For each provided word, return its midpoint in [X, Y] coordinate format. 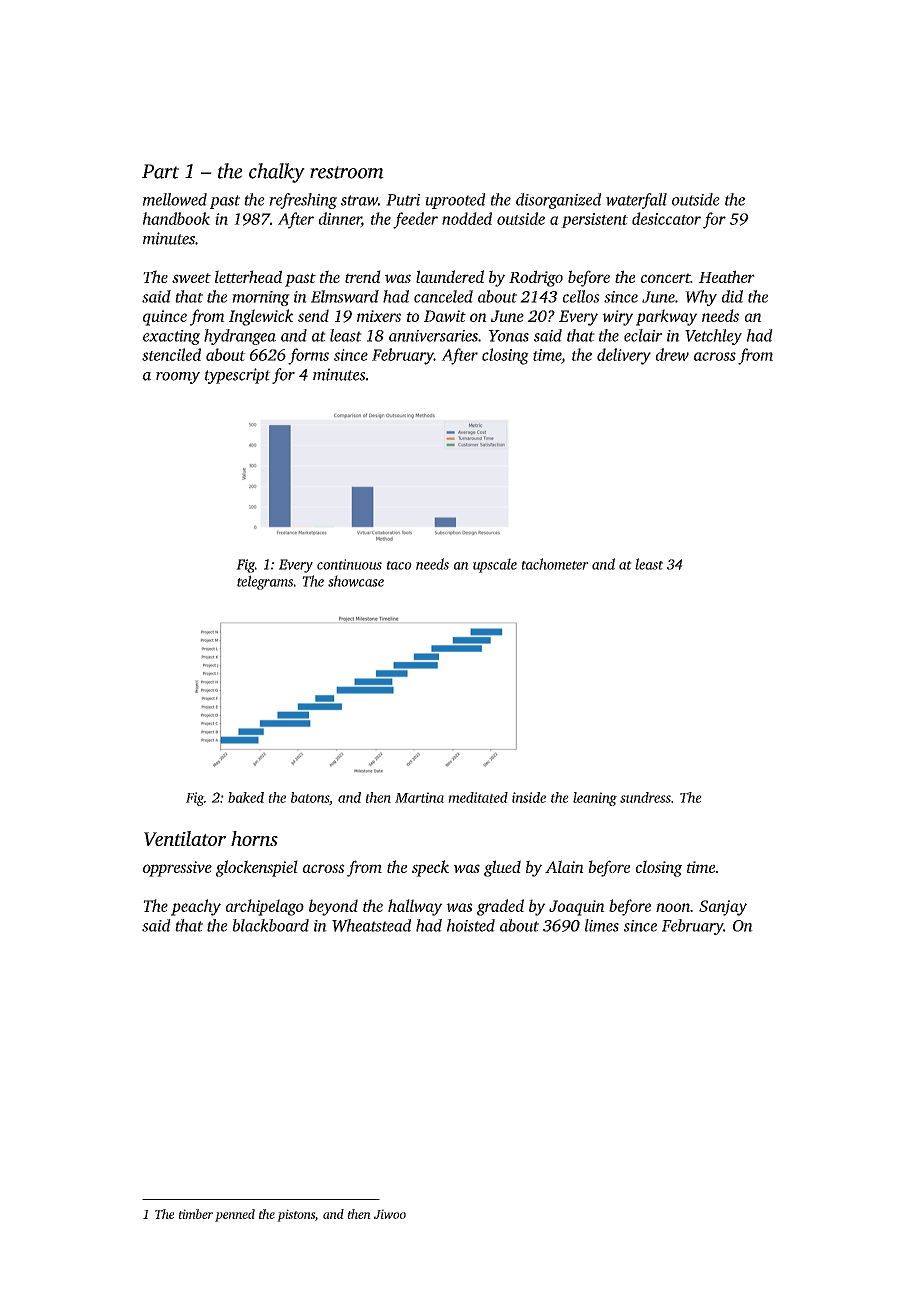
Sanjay [723, 908]
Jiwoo [390, 1214]
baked [246, 797]
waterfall [636, 201]
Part [160, 171]
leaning [595, 799]
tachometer [555, 564]
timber [196, 1214]
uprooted [455, 201]
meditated [478, 797]
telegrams [265, 582]
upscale [495, 565]
